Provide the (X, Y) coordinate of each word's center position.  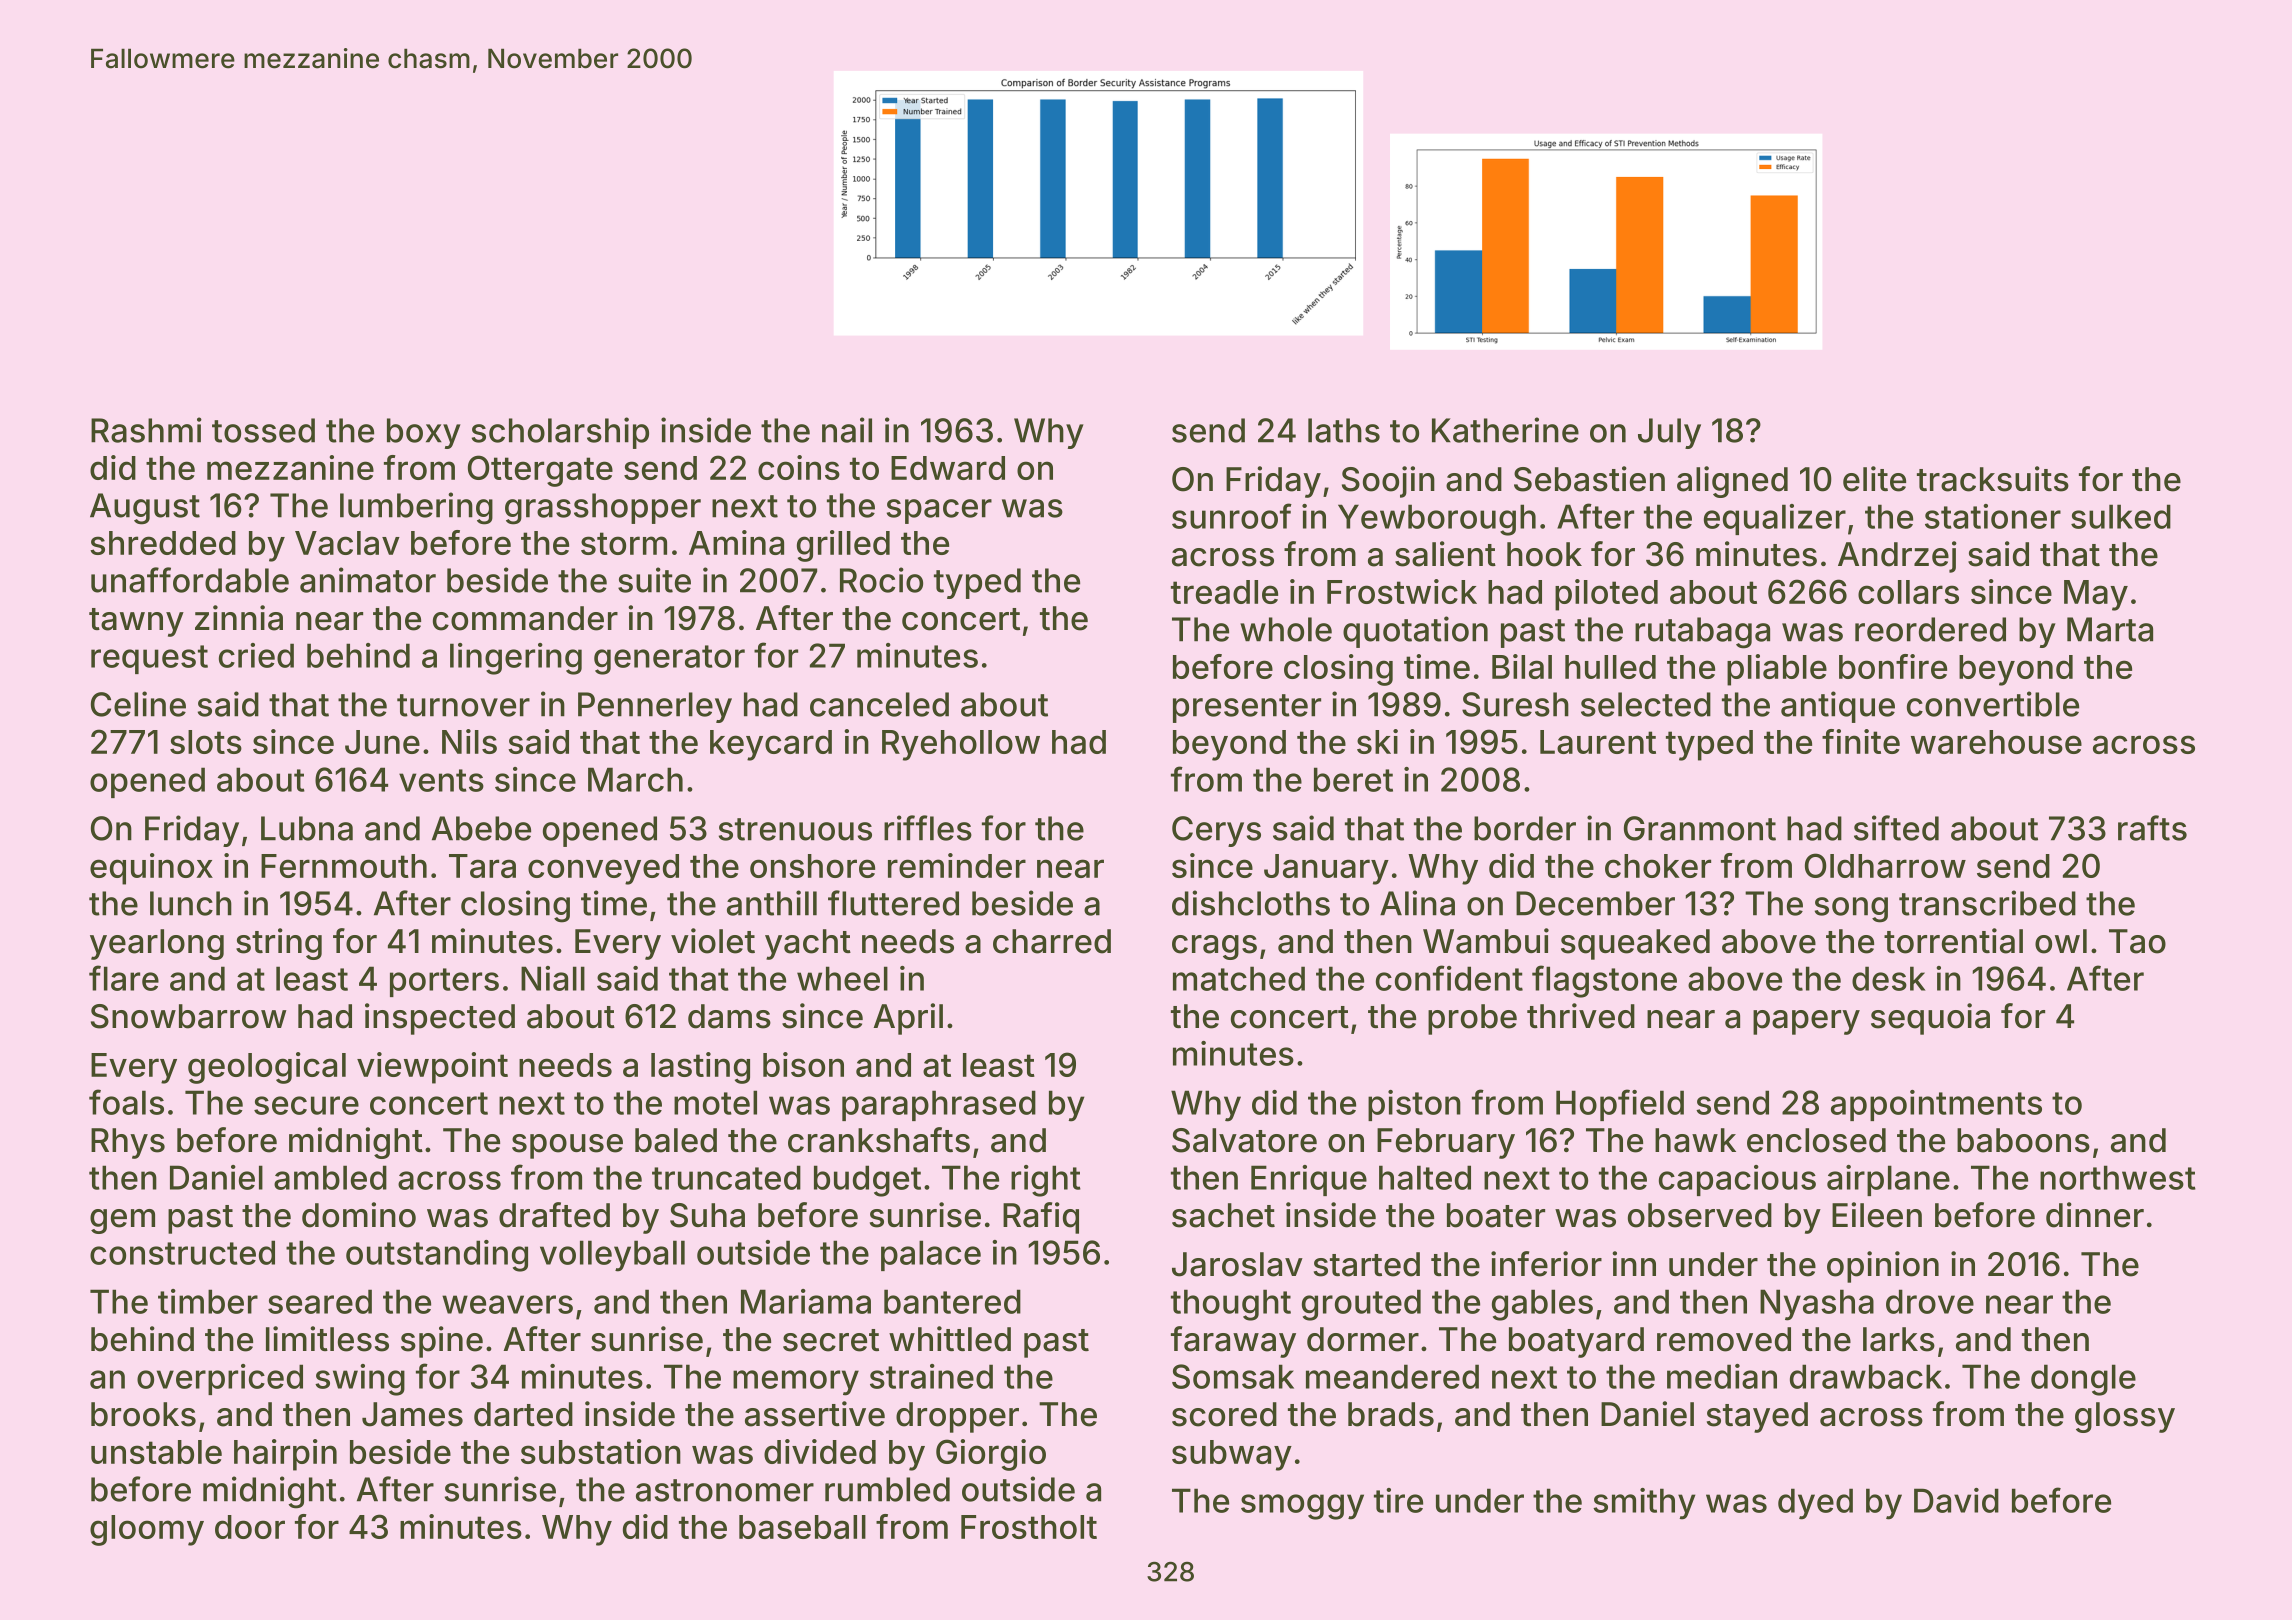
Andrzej (1897, 557)
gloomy (147, 1530)
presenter (1247, 708)
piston (1414, 1105)
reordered (1930, 629)
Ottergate (540, 471)
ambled (330, 1177)
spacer (939, 511)
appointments (1936, 1105)
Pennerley (655, 707)
